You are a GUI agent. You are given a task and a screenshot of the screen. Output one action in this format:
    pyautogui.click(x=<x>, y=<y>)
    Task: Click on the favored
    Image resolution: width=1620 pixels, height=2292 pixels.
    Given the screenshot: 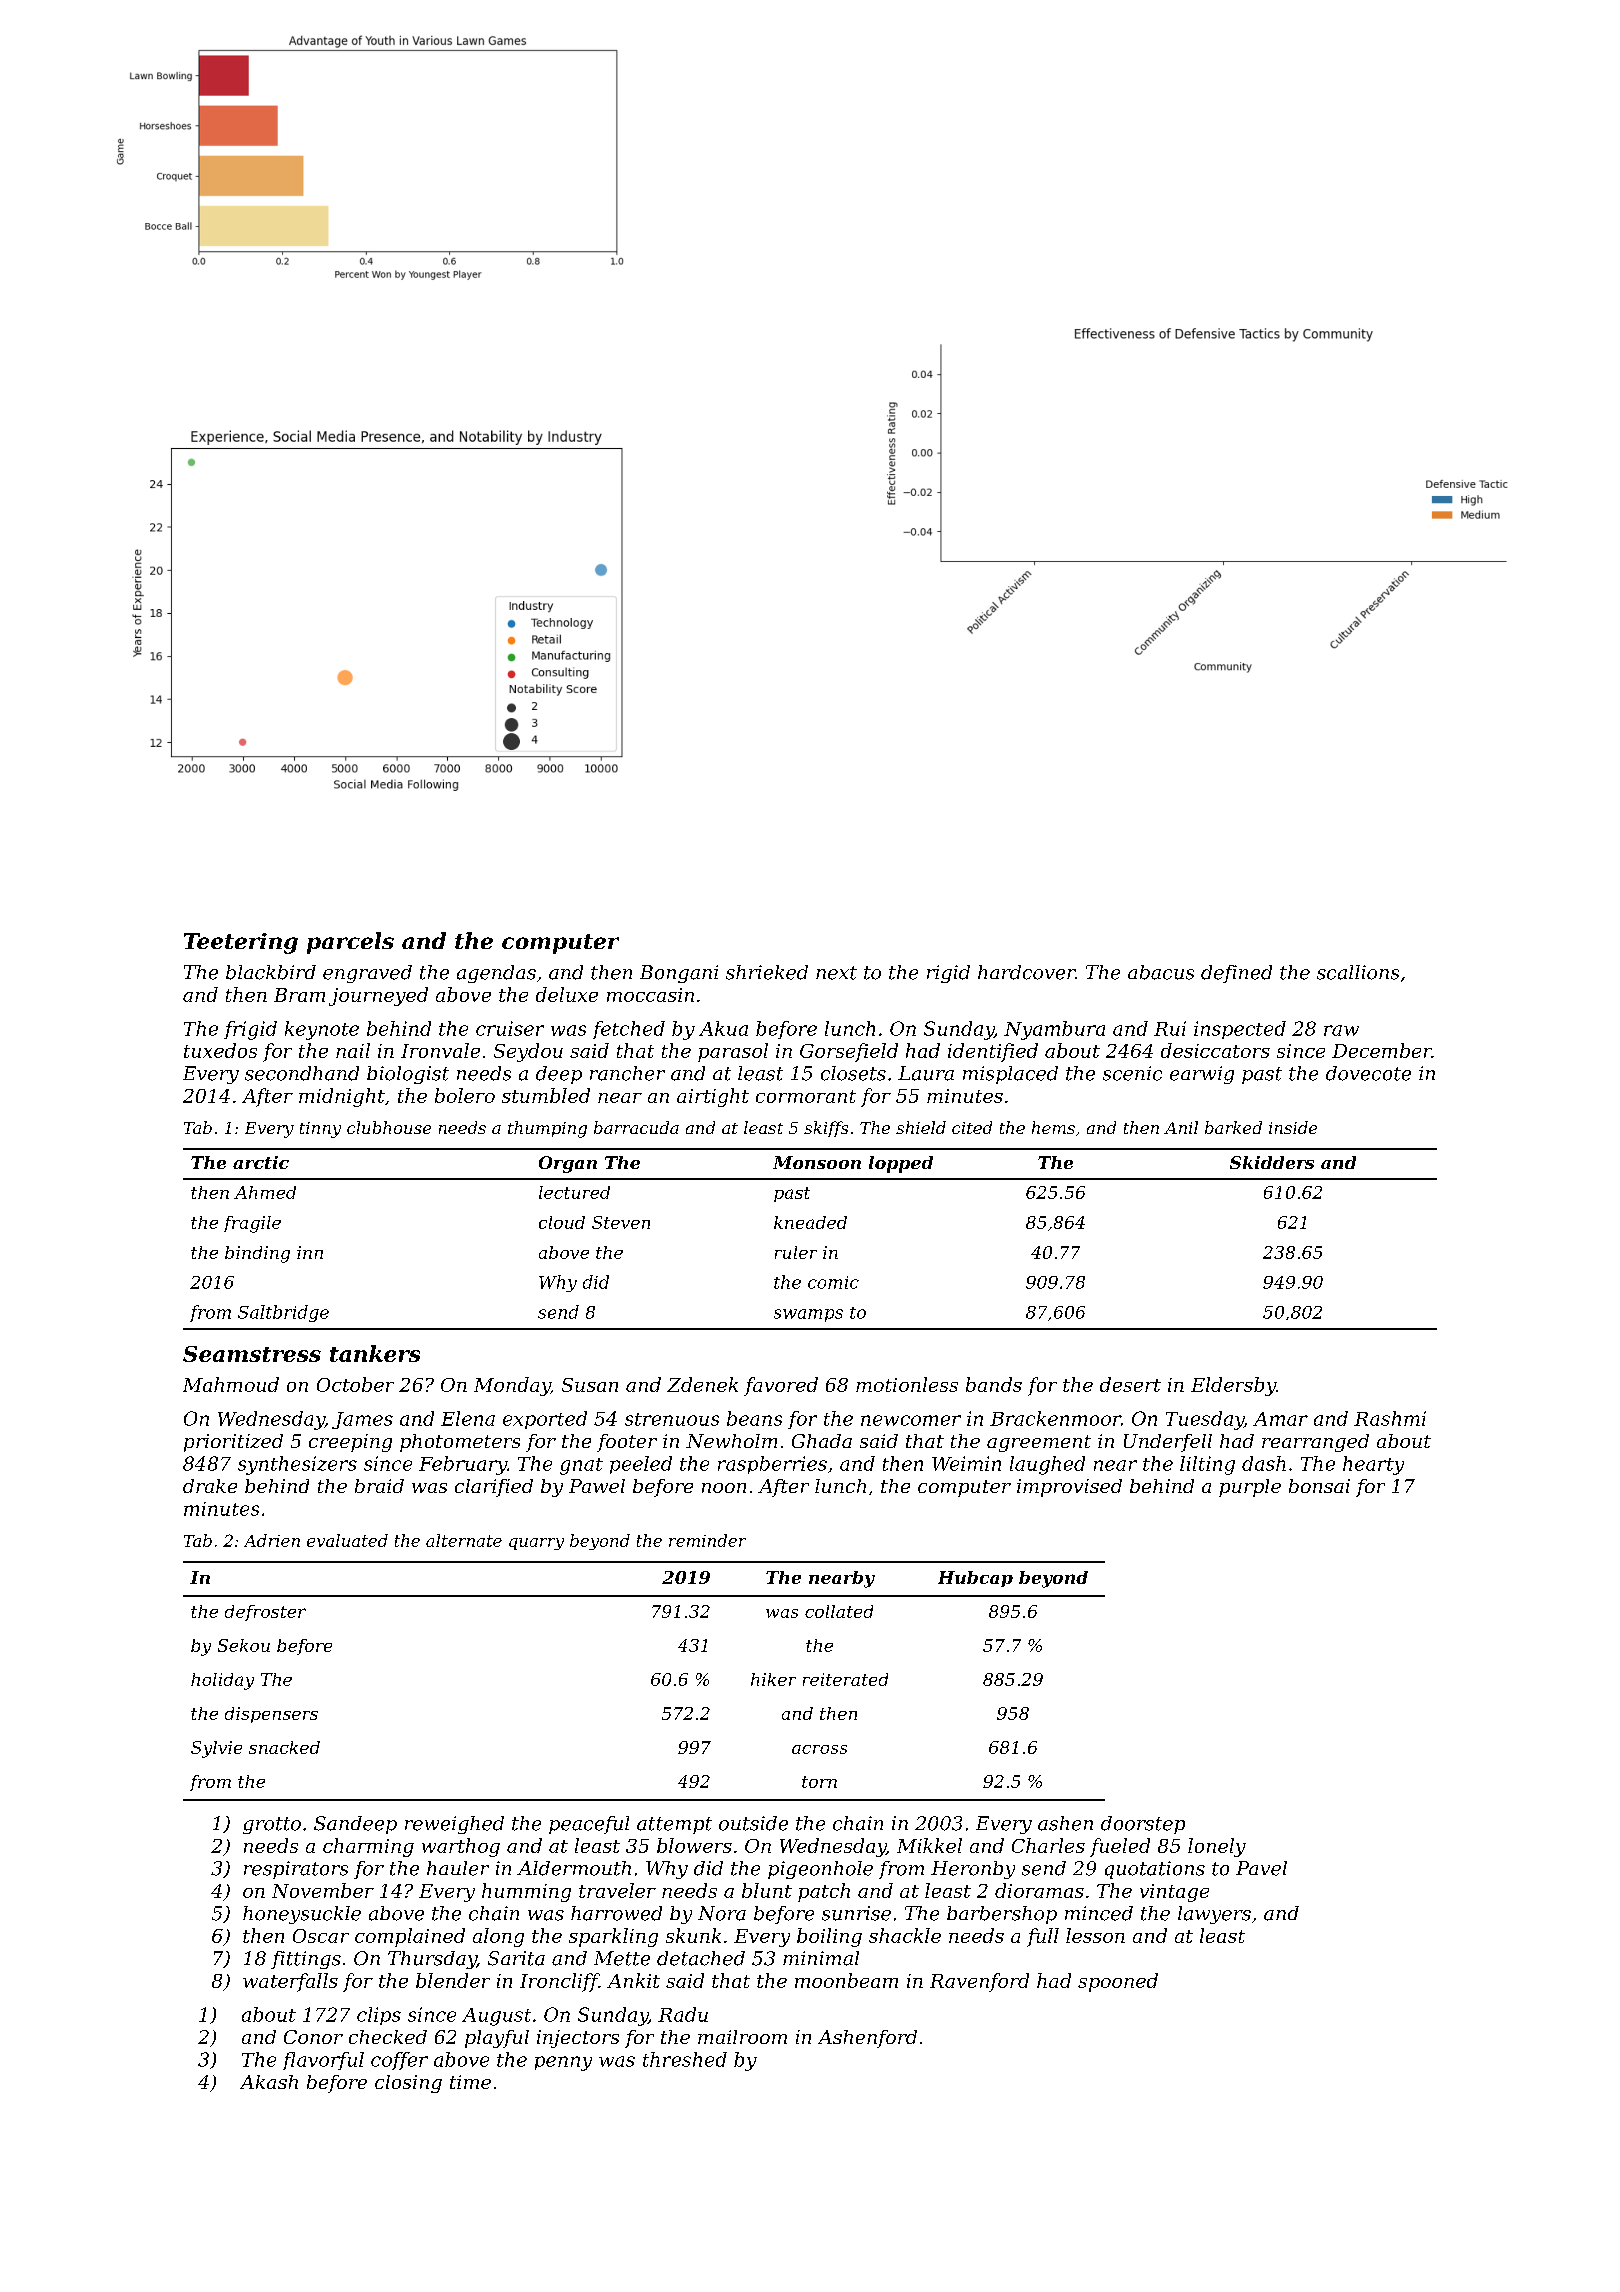 What is the action you would take?
    pyautogui.click(x=781, y=1386)
